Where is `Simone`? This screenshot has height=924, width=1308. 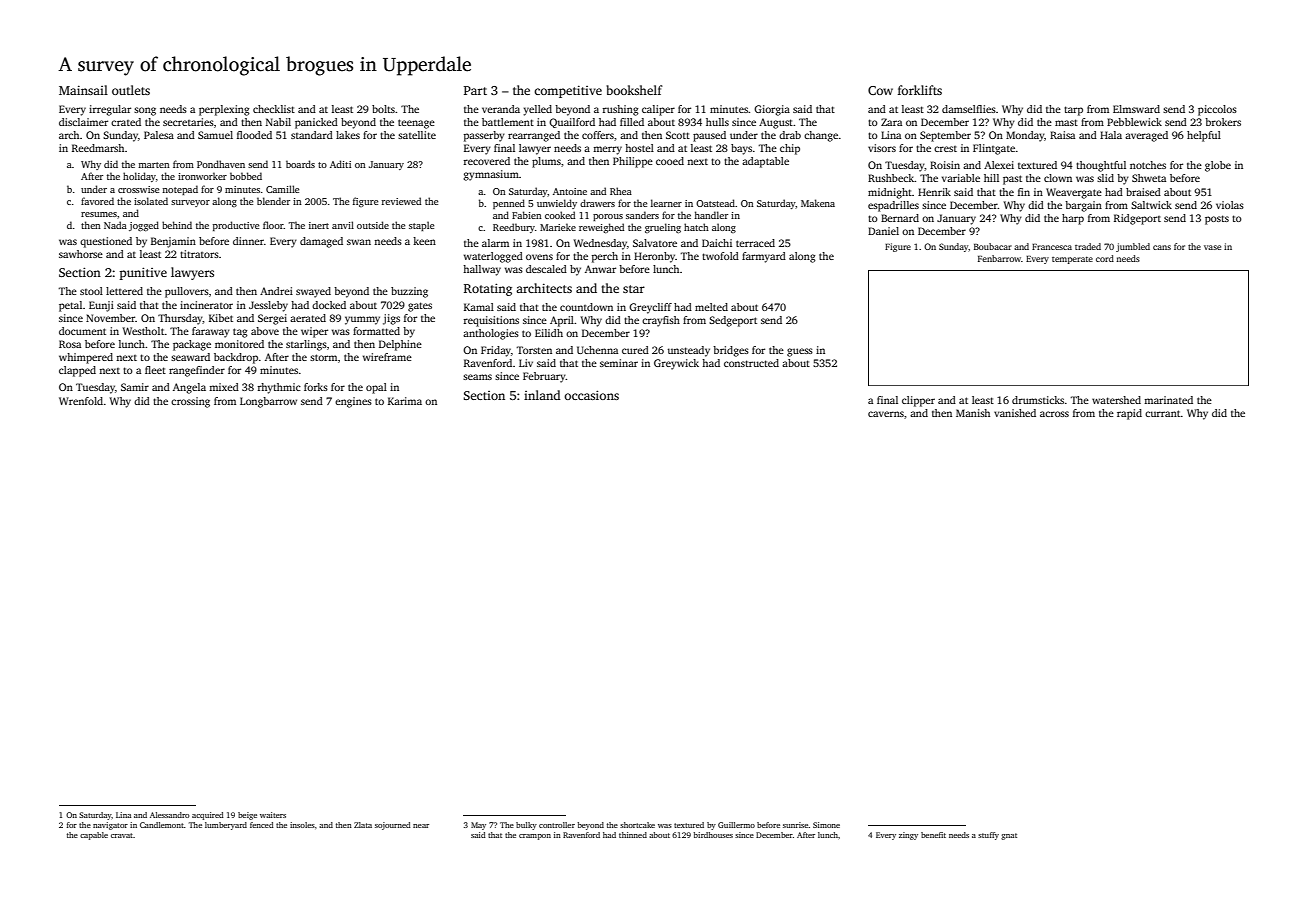 Simone is located at coordinates (826, 825).
